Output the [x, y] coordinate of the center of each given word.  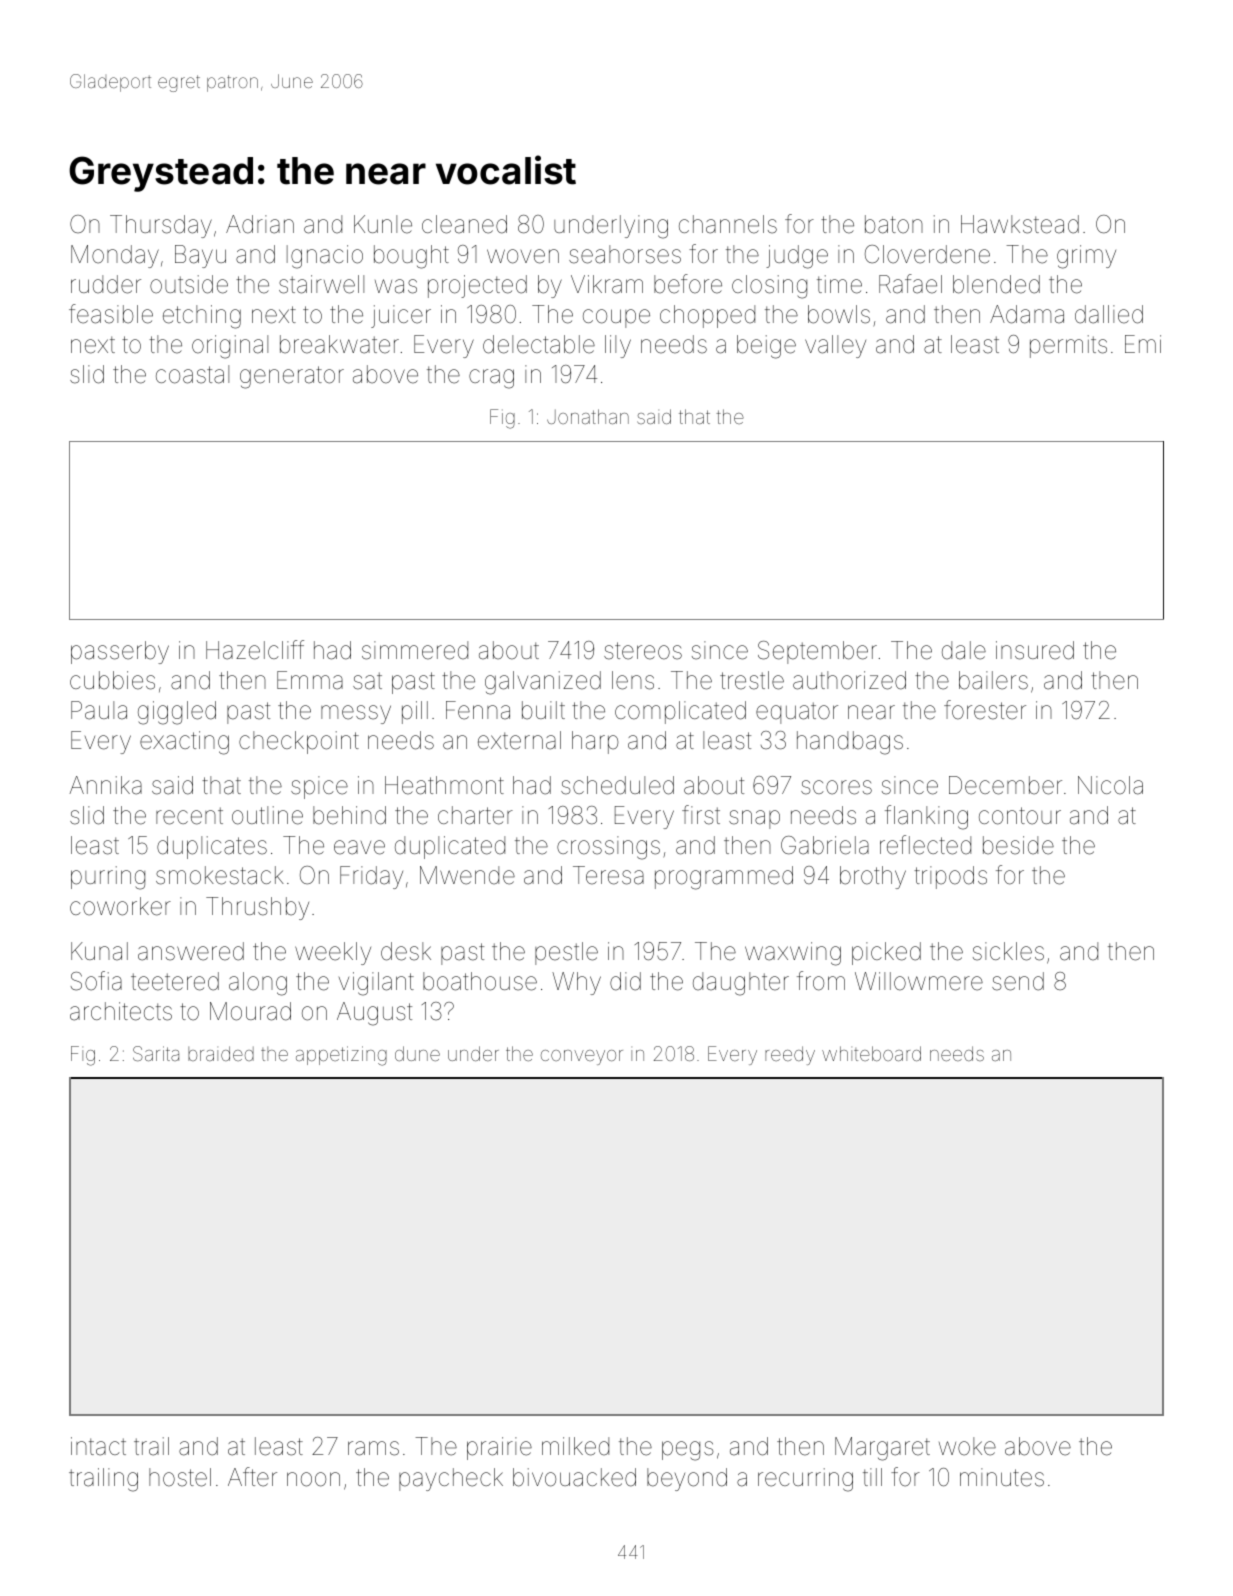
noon [313, 1479]
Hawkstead [1020, 224]
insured [1035, 650]
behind [349, 815]
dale [964, 650]
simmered [415, 650]
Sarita [156, 1053]
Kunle [383, 224]
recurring [805, 1480]
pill [415, 712]
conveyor [582, 1057]
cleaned [464, 224]
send [1018, 981]
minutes [1002, 1477]
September [817, 652]
